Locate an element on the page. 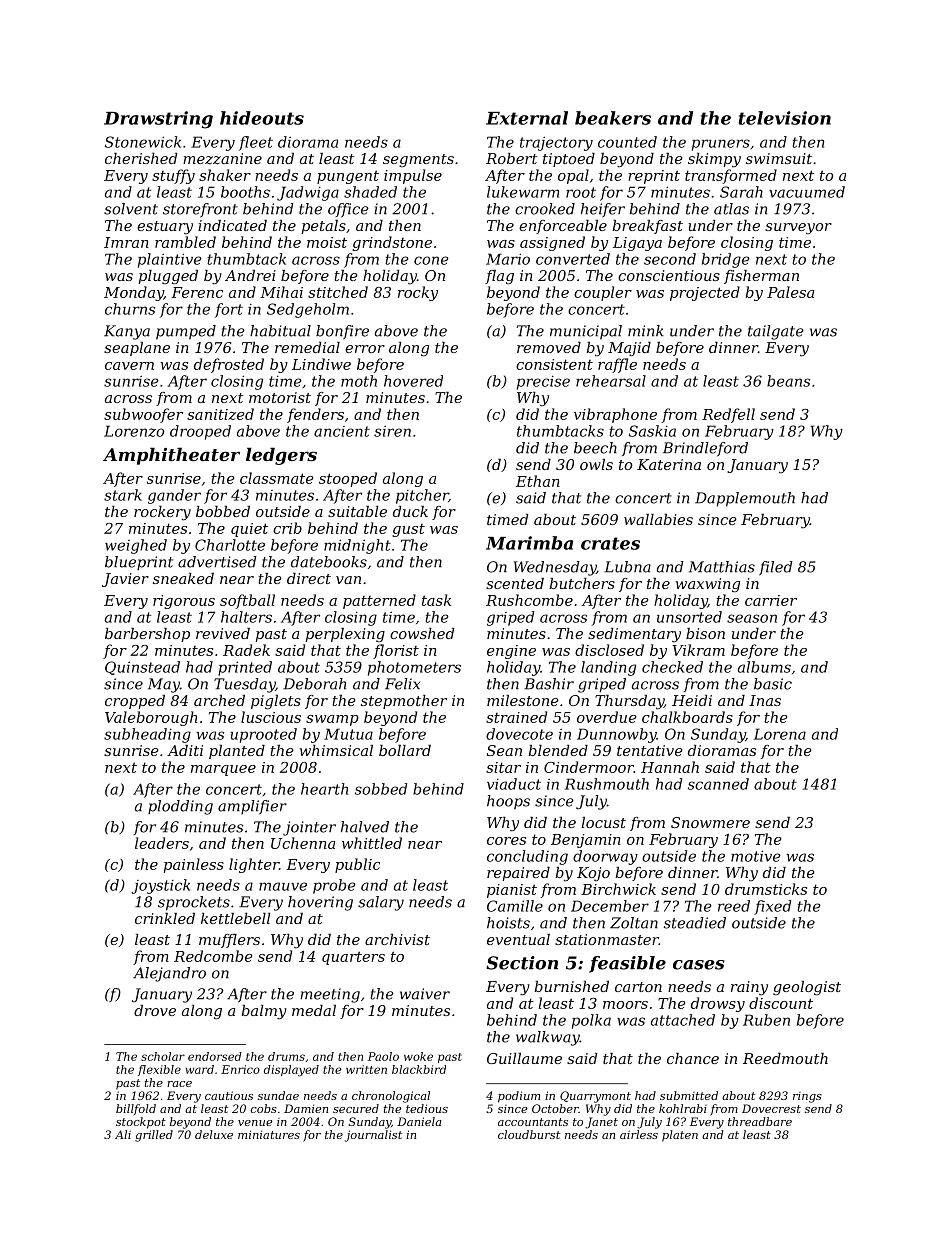 The image size is (952, 1233). grilled is located at coordinates (154, 1136).
